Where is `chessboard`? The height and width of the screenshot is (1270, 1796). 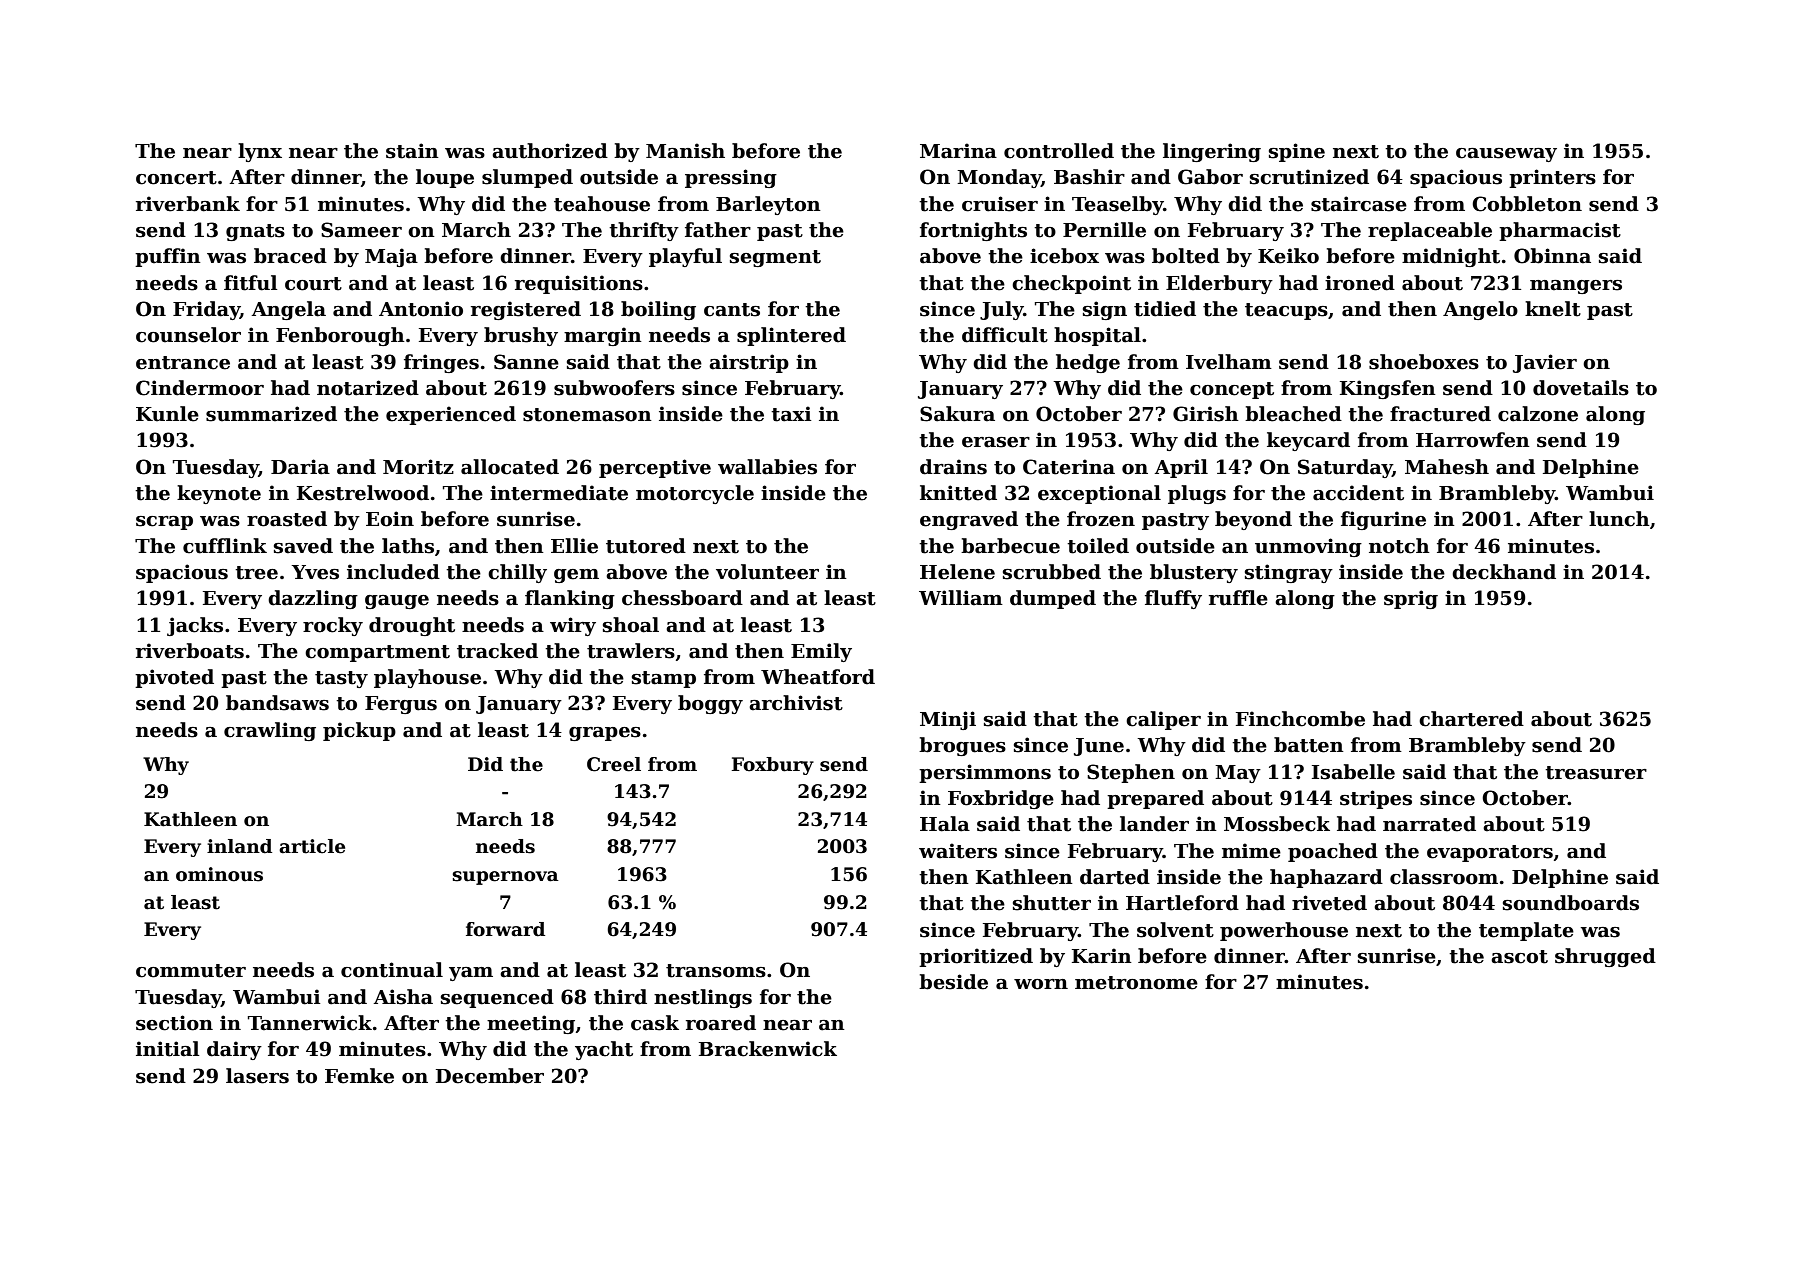
chessboard is located at coordinates (682, 598).
